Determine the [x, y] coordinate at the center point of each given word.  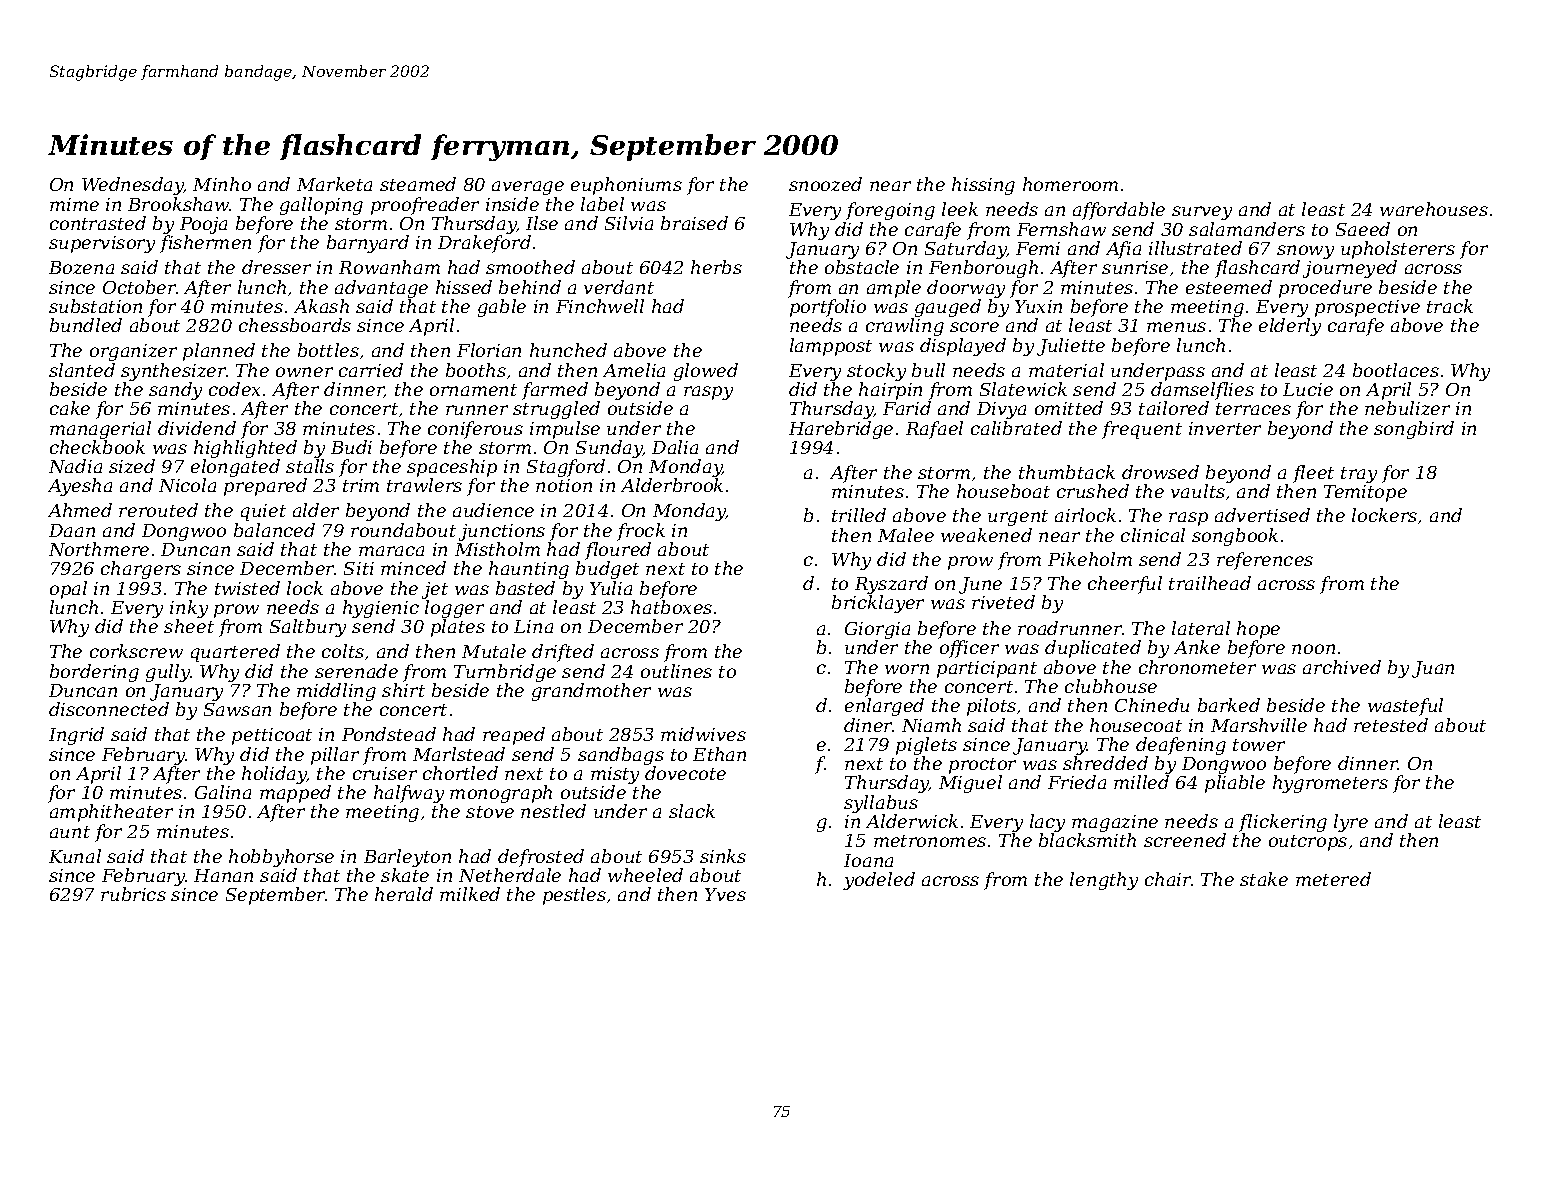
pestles [574, 896]
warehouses [1434, 209]
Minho [222, 184]
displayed [963, 347]
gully [168, 673]
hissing [983, 186]
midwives [703, 734]
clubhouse [1111, 686]
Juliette [1071, 347]
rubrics [133, 894]
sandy [175, 391]
